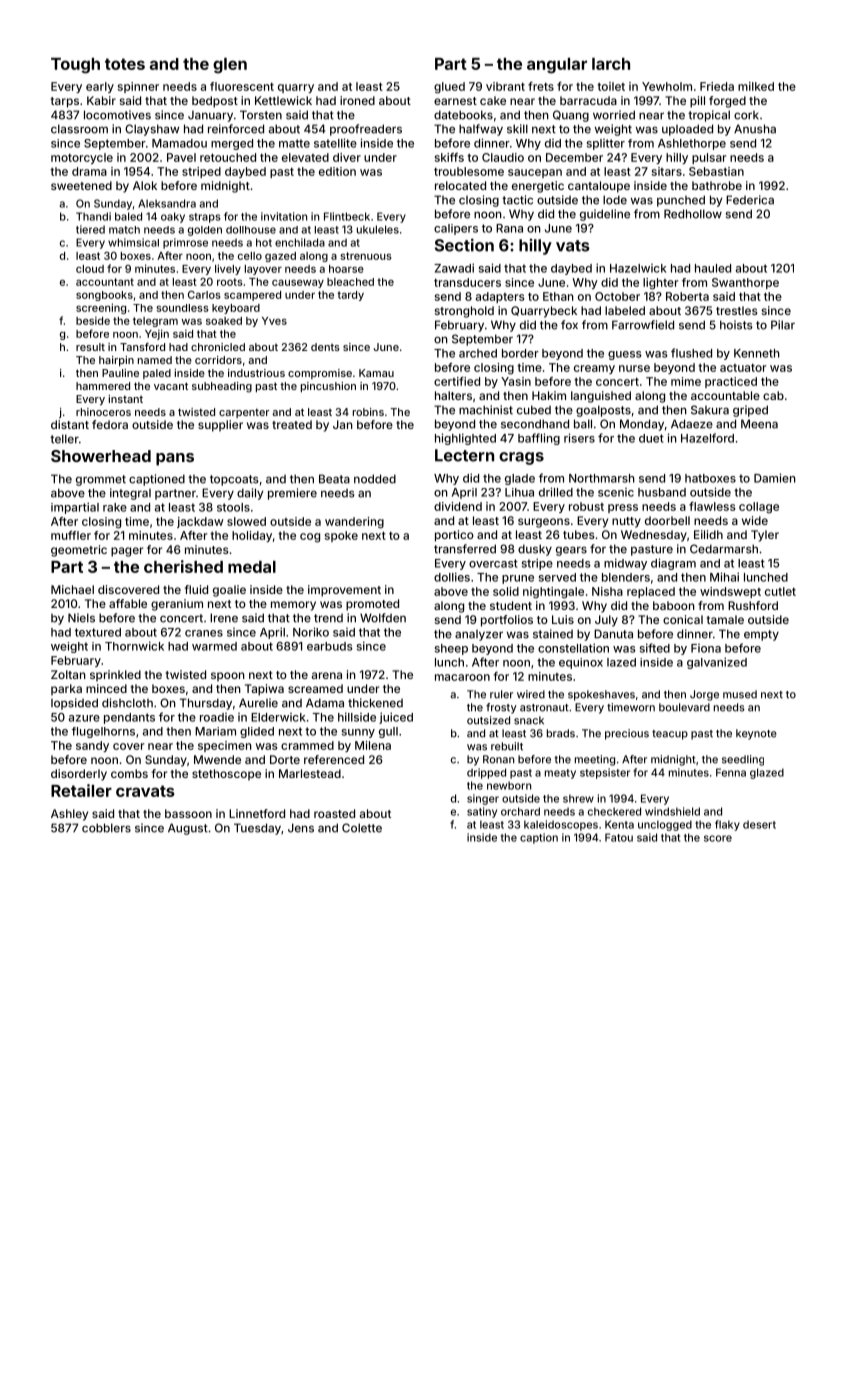 The width and height of the image is (849, 1400). What do you see at coordinates (773, 395) in the image?
I see `cab` at bounding box center [773, 395].
